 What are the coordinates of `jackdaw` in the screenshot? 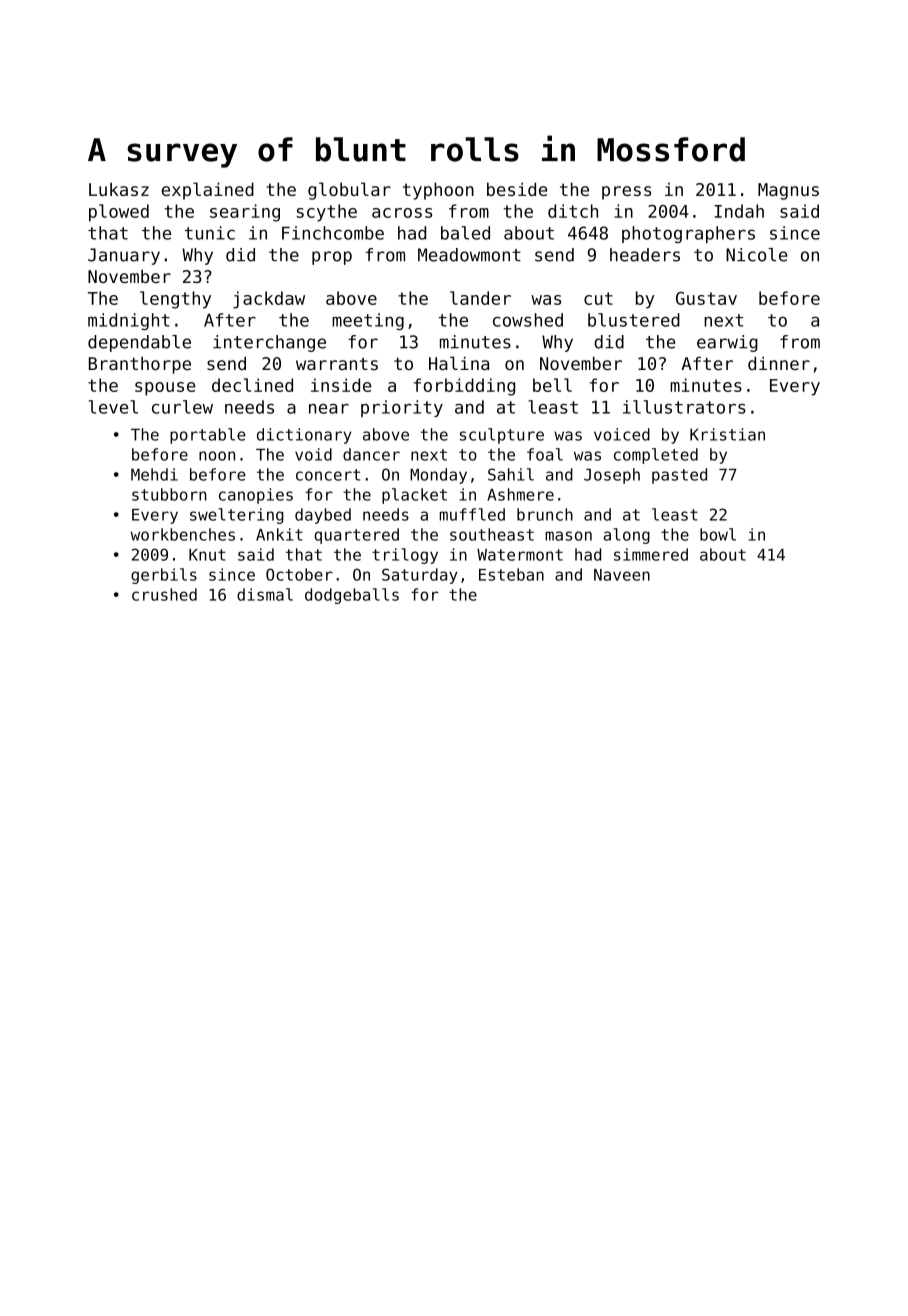 It's located at (269, 300).
